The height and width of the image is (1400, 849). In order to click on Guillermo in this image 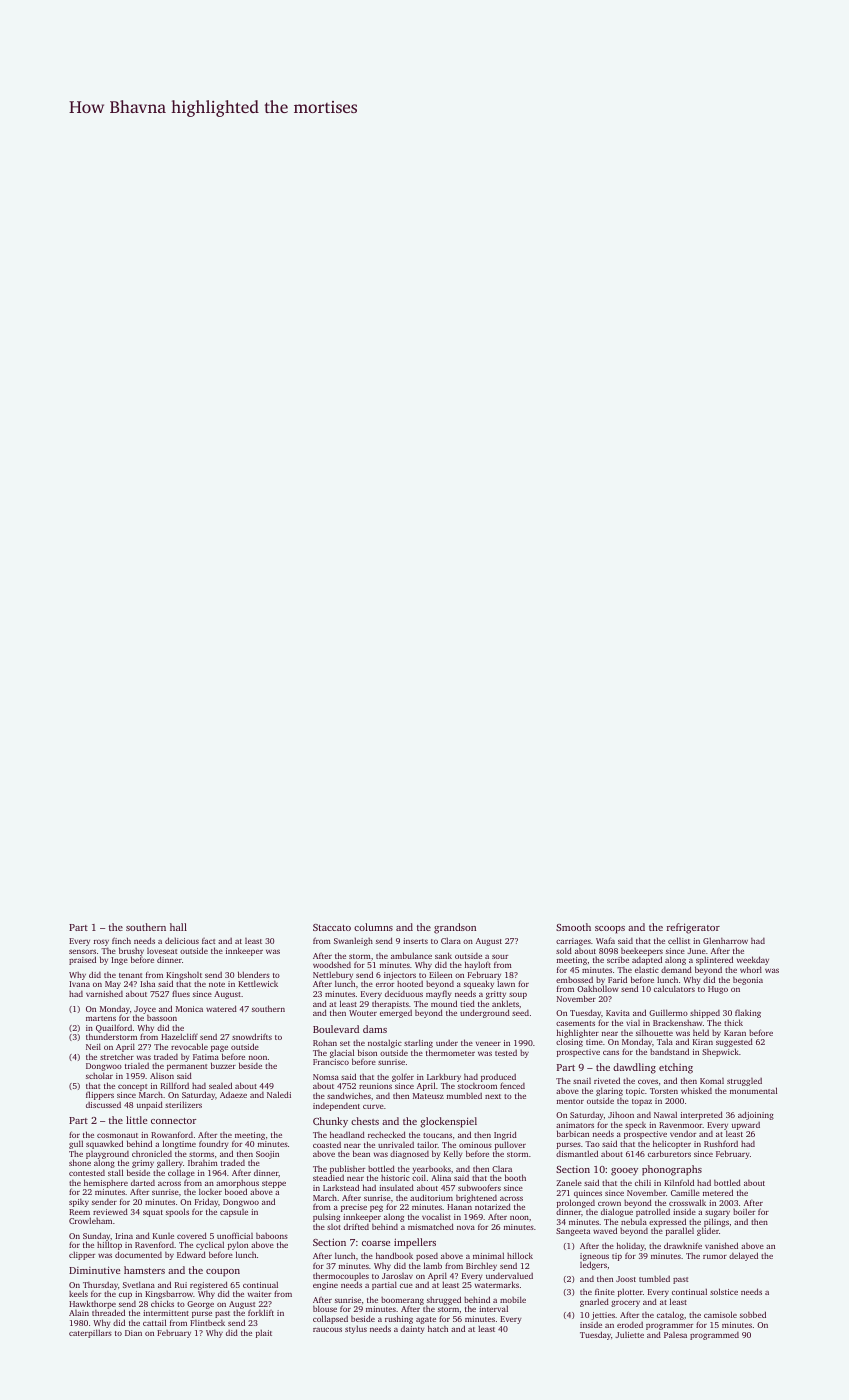, I will do `click(668, 1012)`.
